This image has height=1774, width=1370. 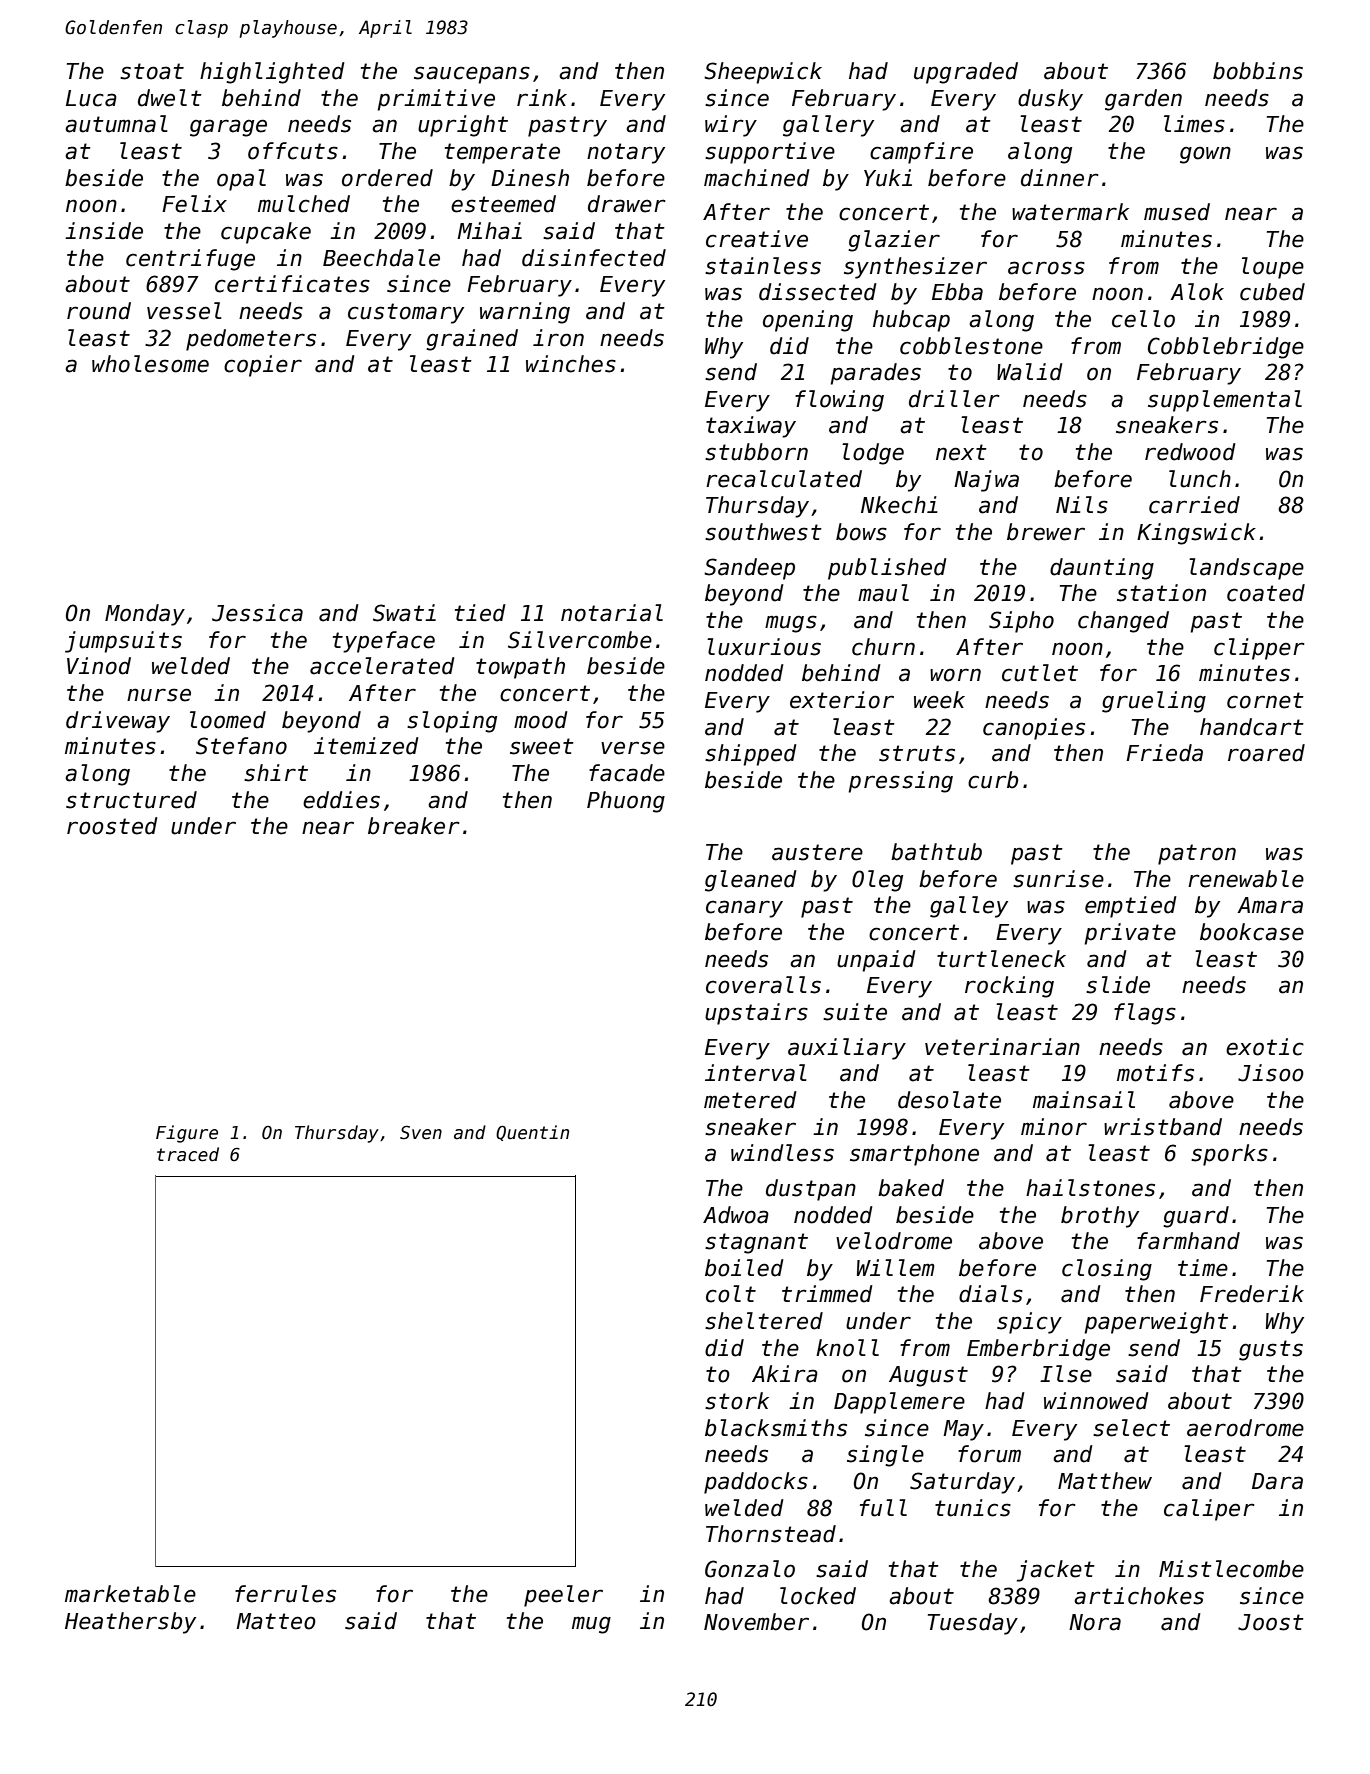 What do you see at coordinates (130, 1623) in the image?
I see `Heathersby` at bounding box center [130, 1623].
